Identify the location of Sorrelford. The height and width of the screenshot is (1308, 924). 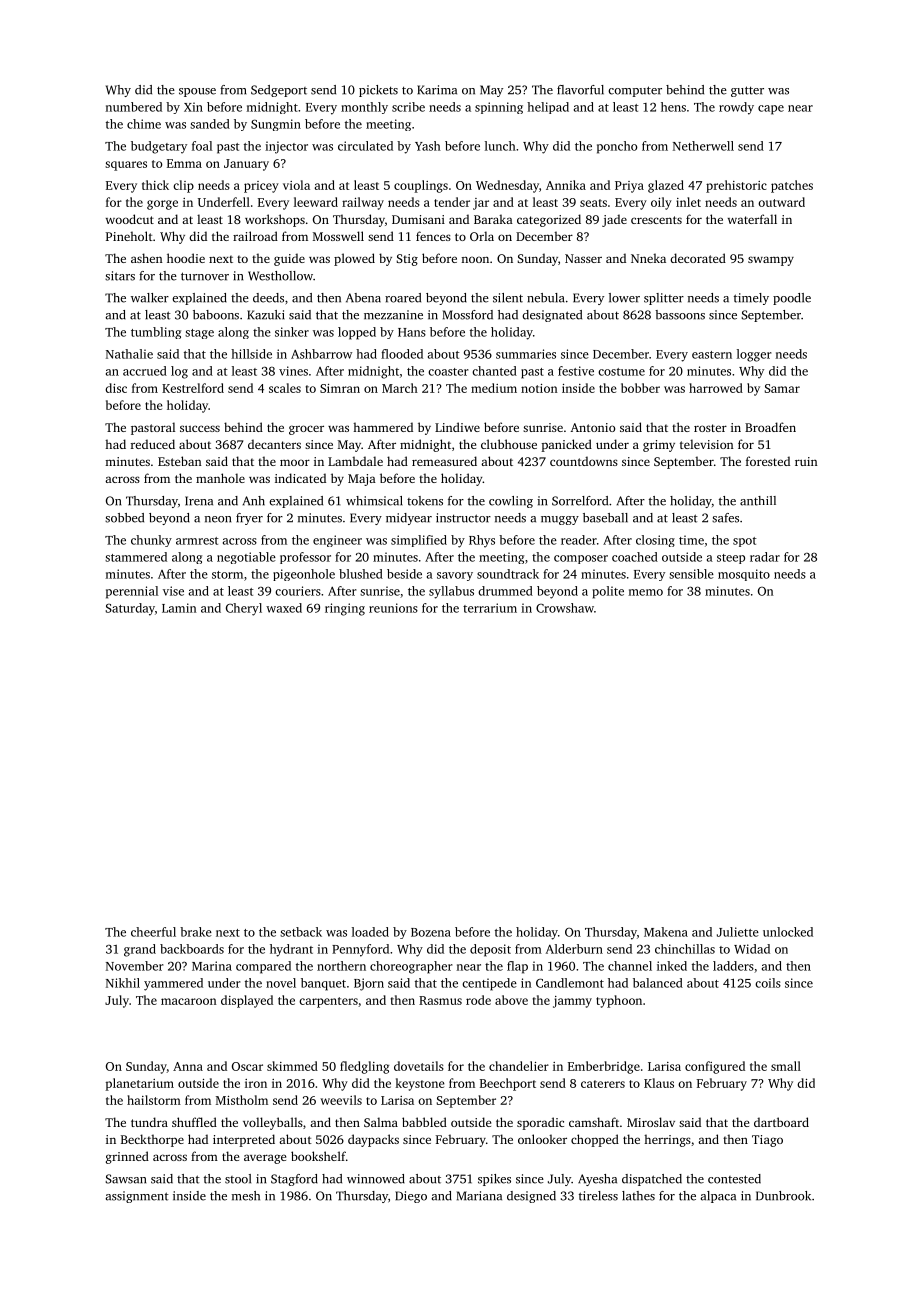
(580, 501).
